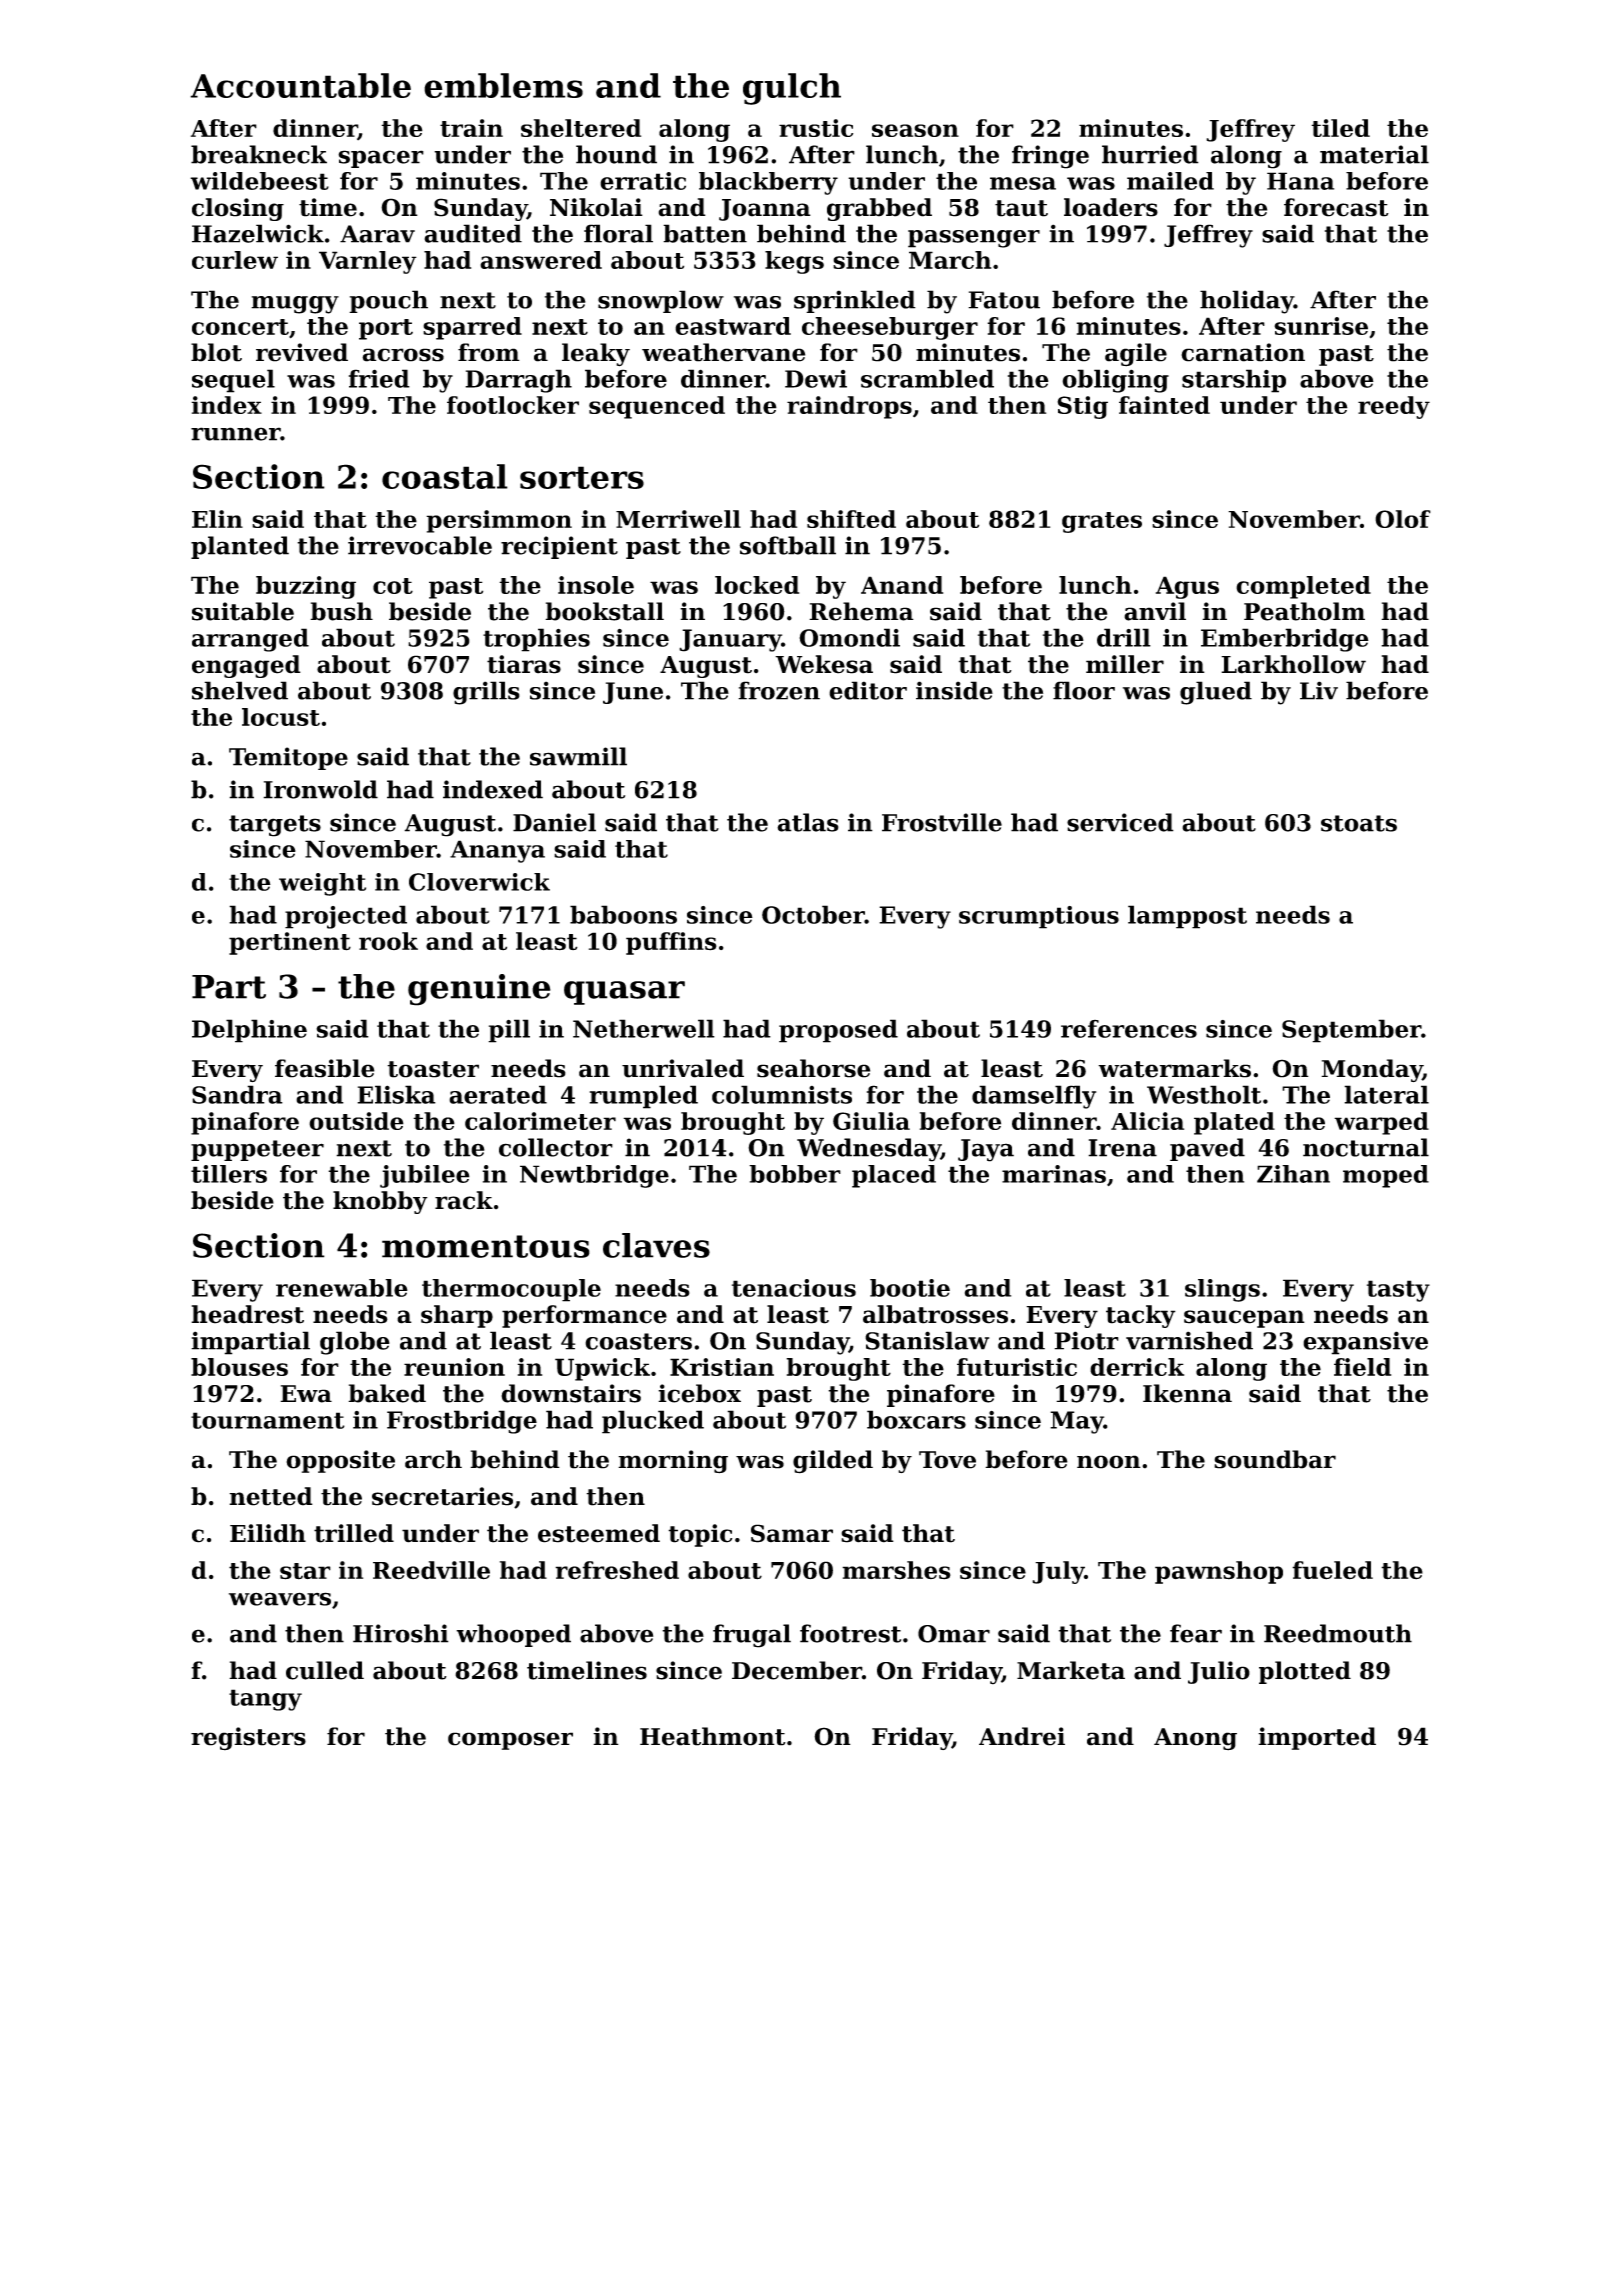 The width and height of the screenshot is (1620, 2292). Describe the element at coordinates (1150, 154) in the screenshot. I see `hurried` at that location.
